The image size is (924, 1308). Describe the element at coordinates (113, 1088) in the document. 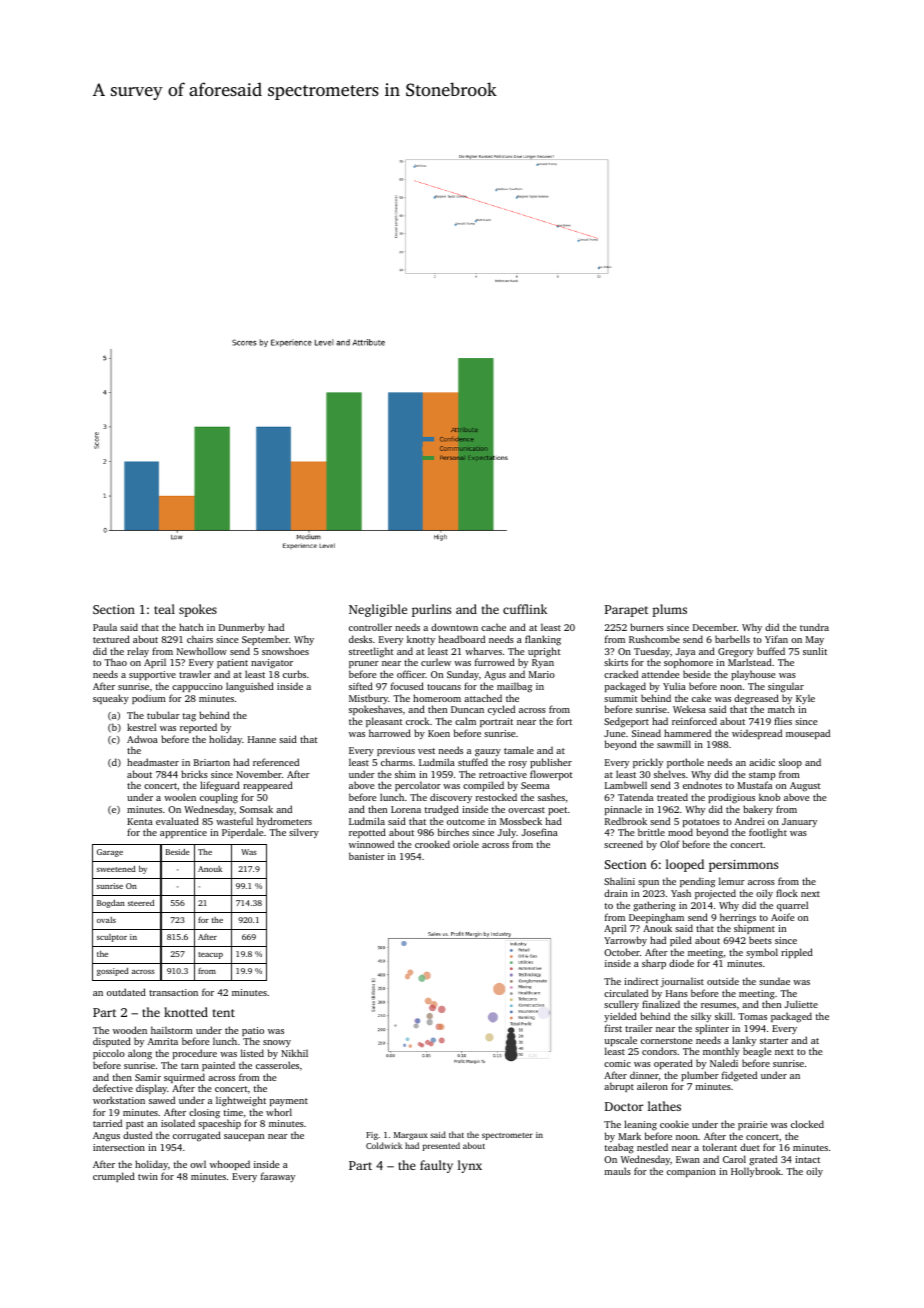

I see `defective` at that location.
